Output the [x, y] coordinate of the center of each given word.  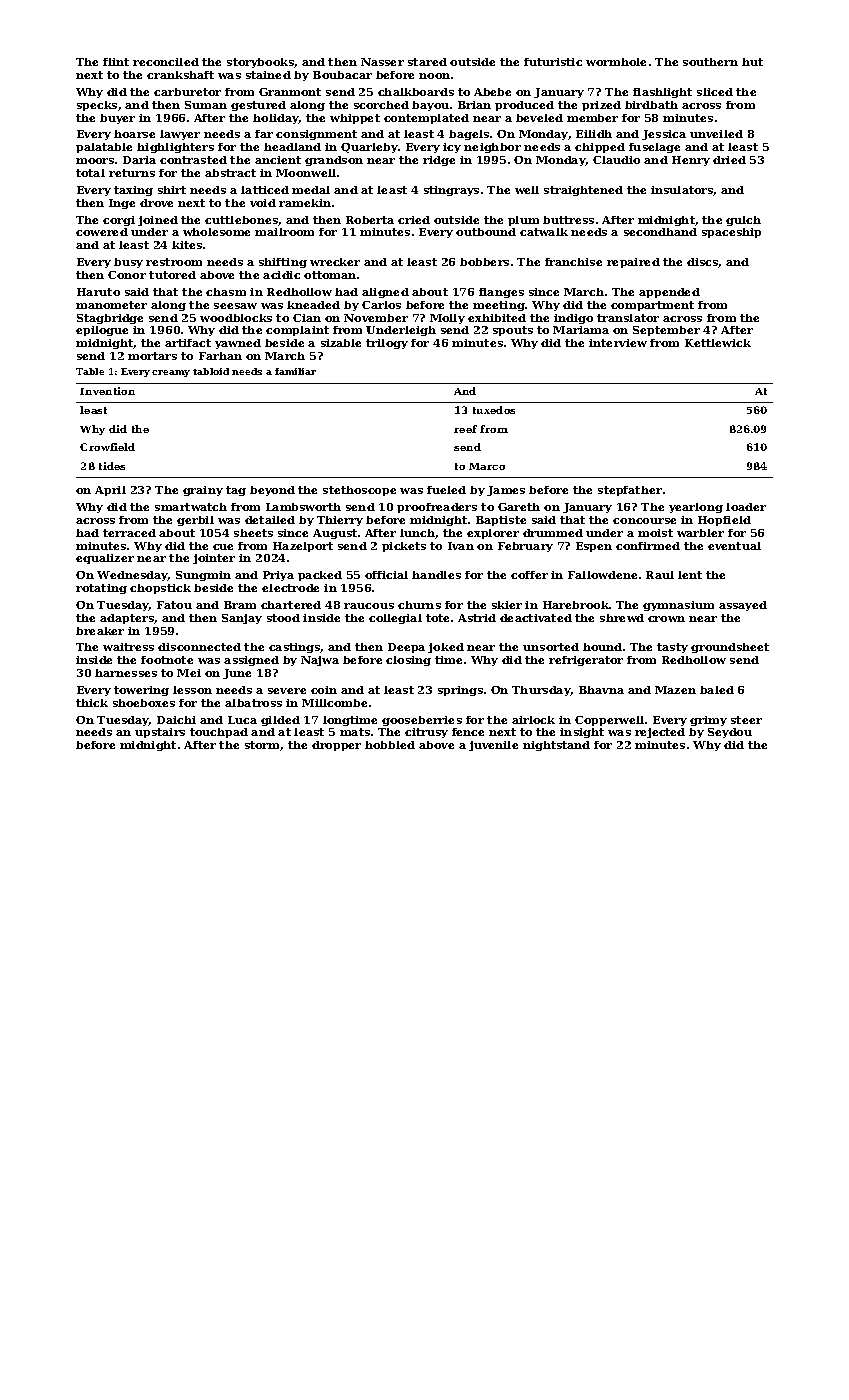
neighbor [492, 148]
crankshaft [180, 75]
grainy [203, 491]
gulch [743, 221]
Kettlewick [718, 343]
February [525, 547]
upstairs [160, 733]
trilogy [387, 344]
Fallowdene [602, 575]
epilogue [102, 331]
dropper [336, 746]
